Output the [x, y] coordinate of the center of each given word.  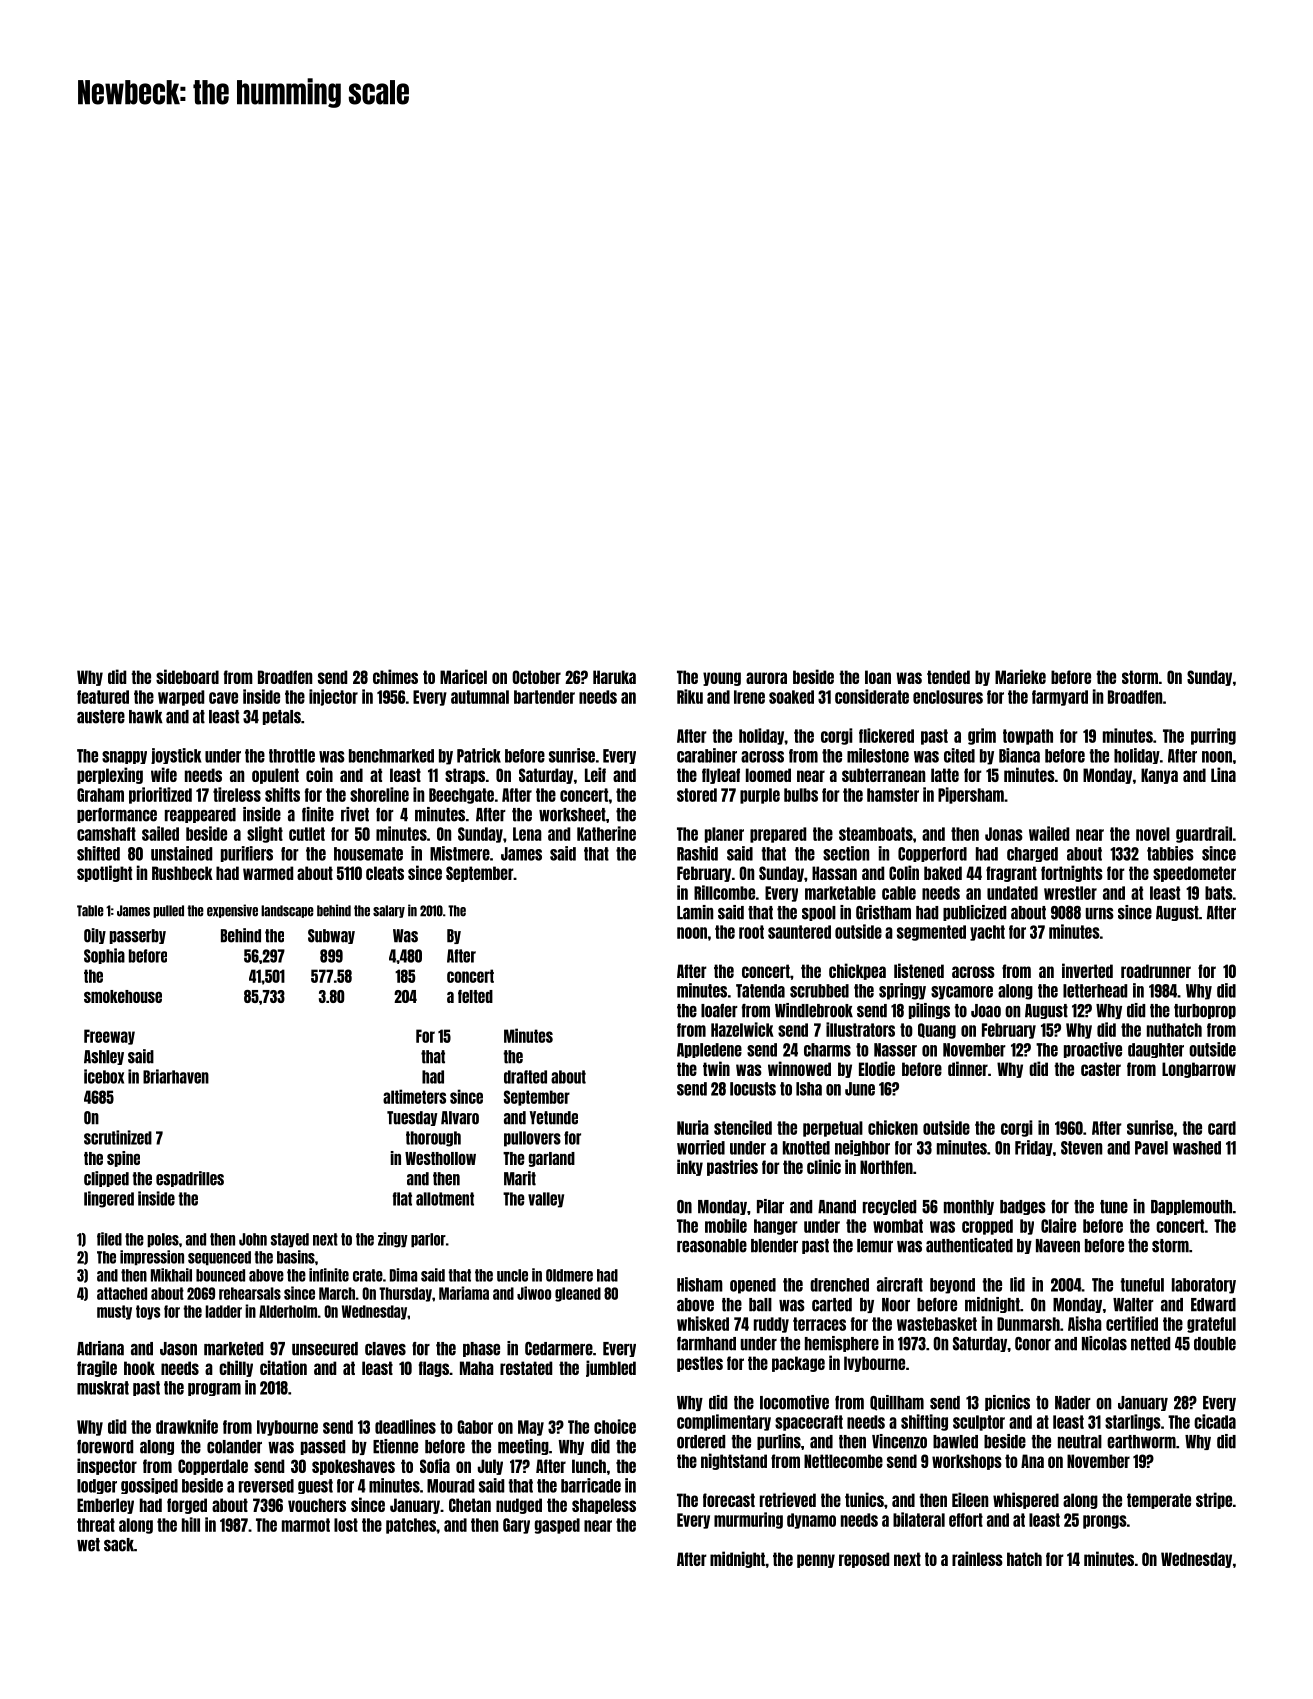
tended [948, 677]
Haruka [614, 677]
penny [816, 1561]
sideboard [187, 676]
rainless [977, 1558]
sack [119, 1545]
